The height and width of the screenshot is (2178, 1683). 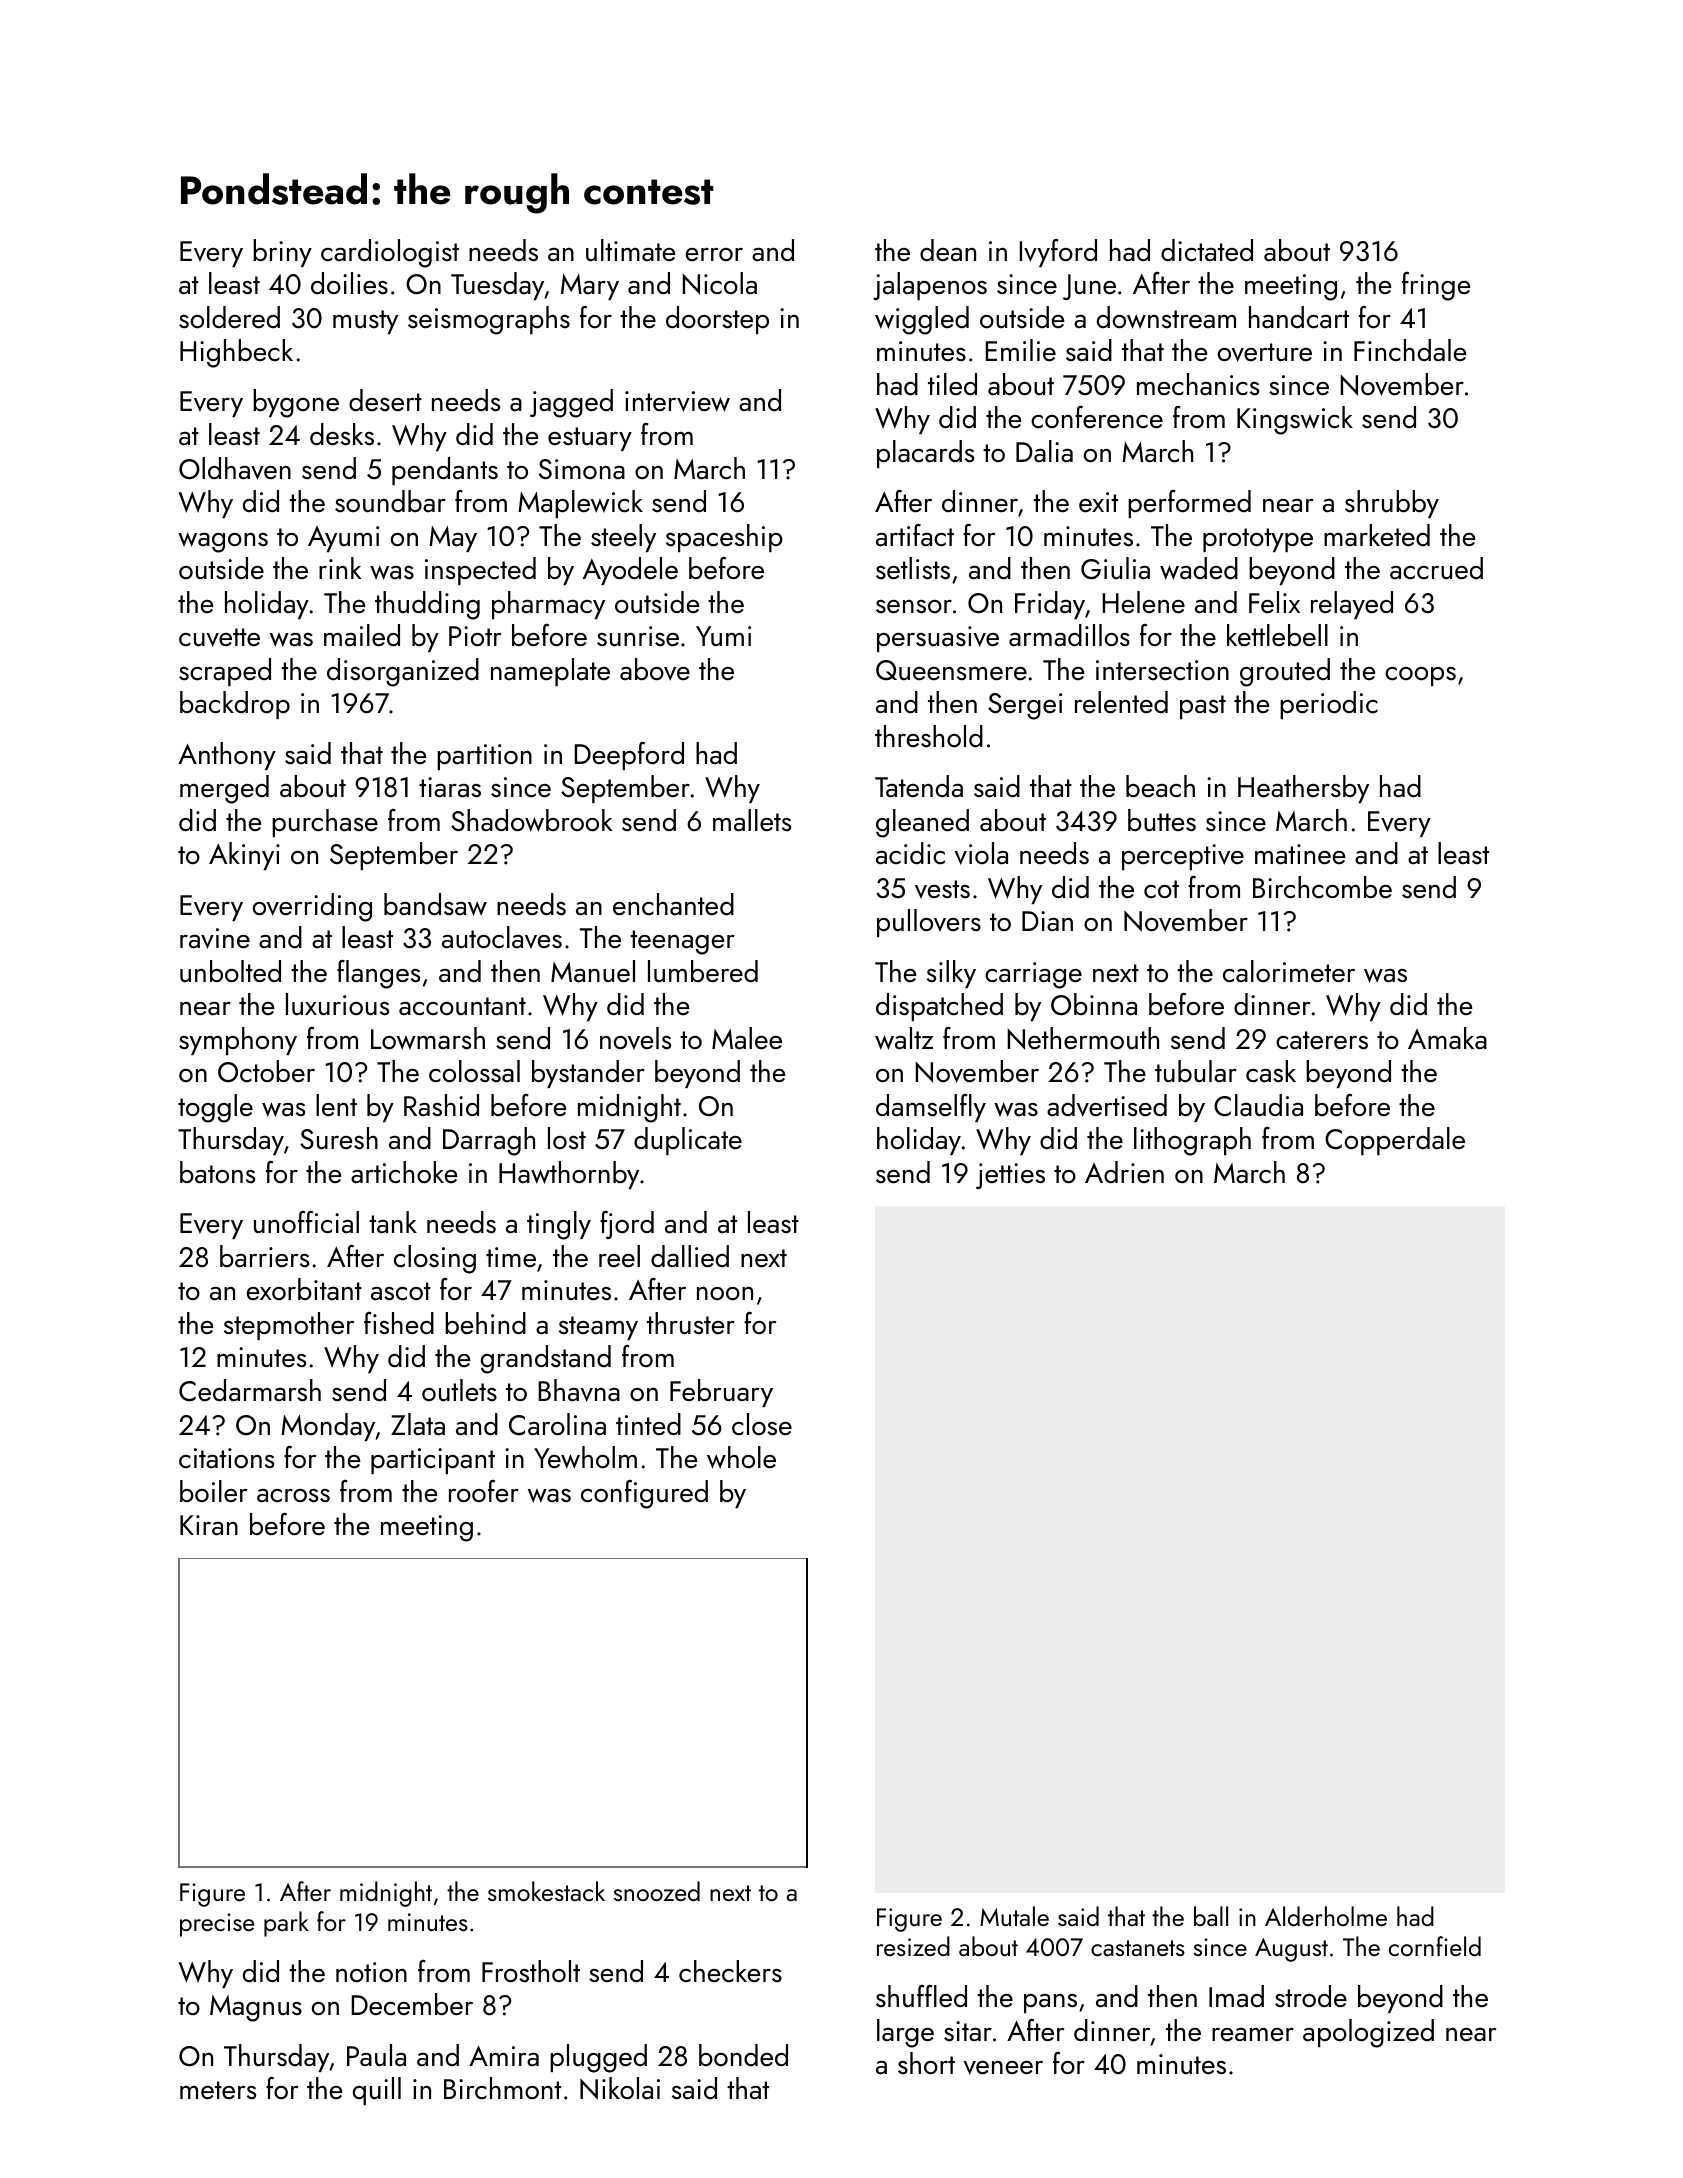 What do you see at coordinates (1014, 1916) in the screenshot?
I see `Mutale` at bounding box center [1014, 1916].
